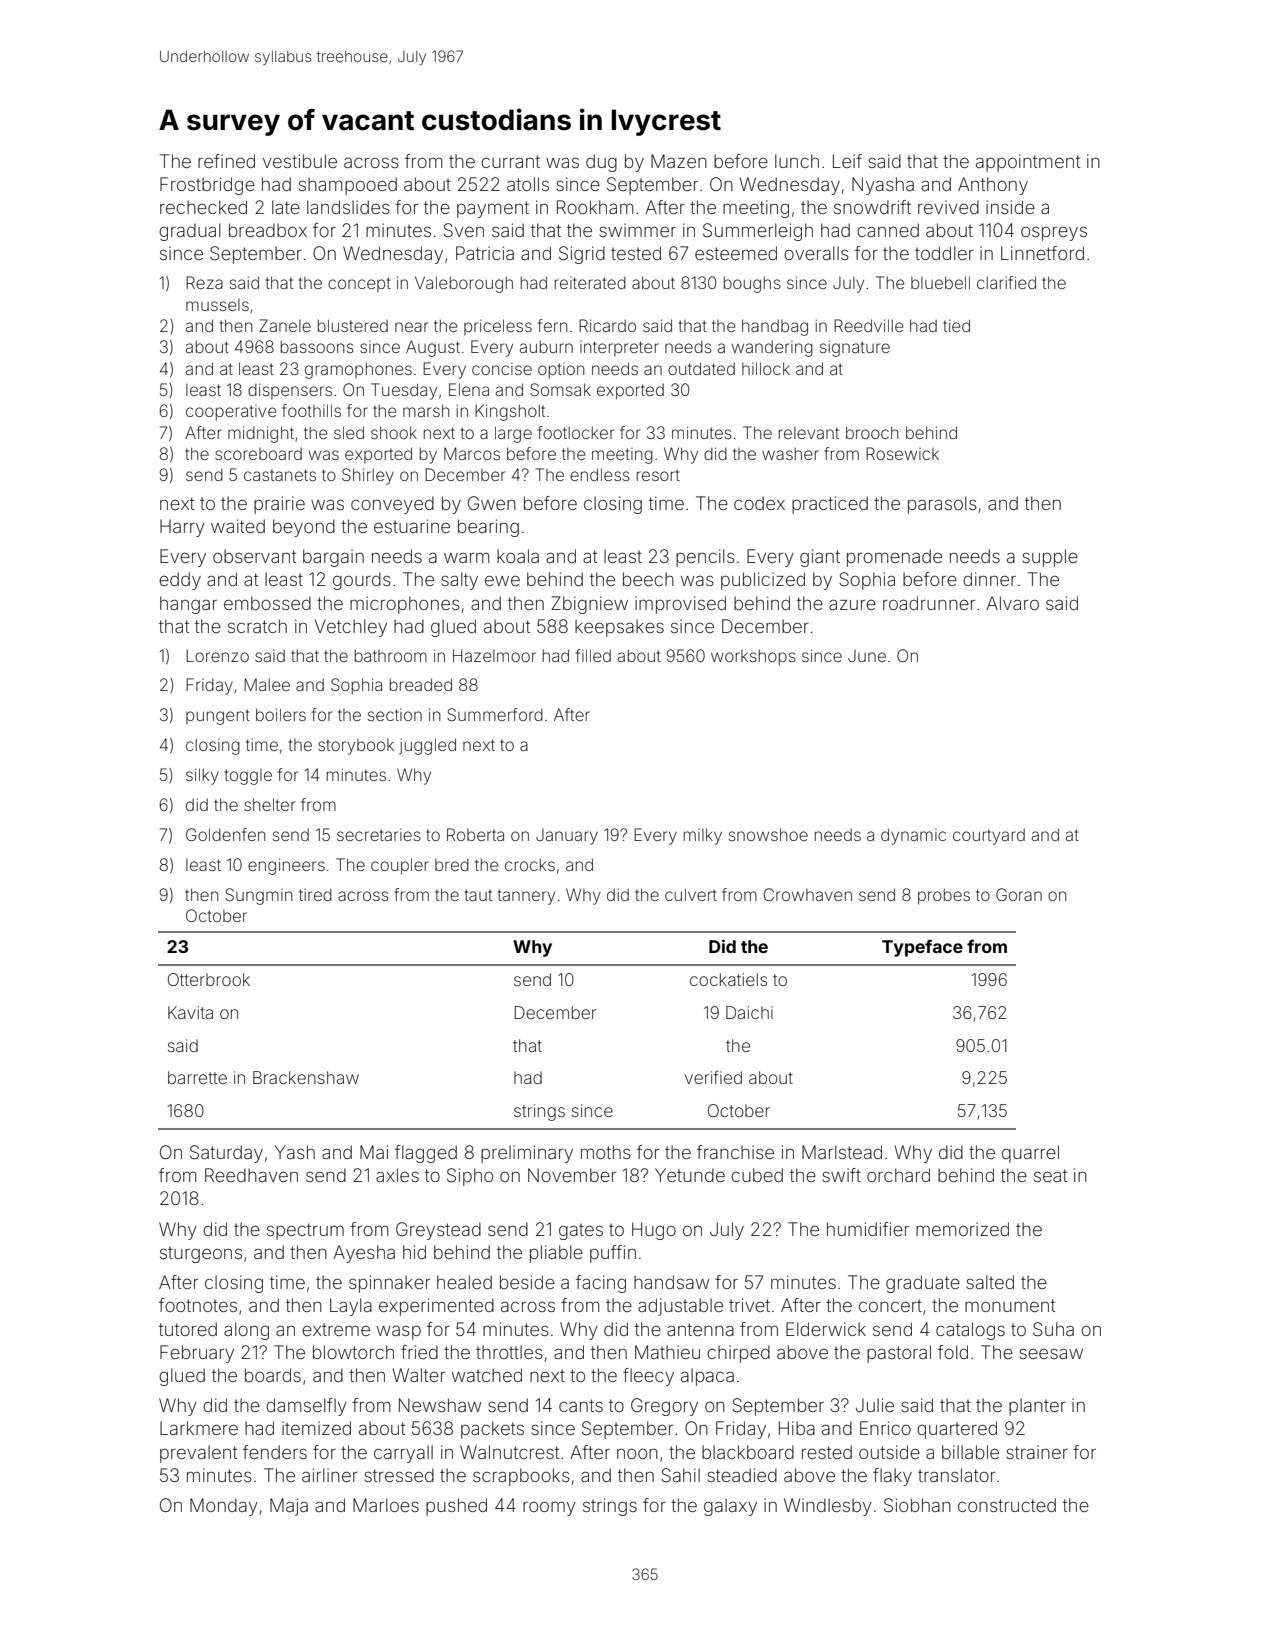  What do you see at coordinates (199, 1428) in the image?
I see `Larkmere` at bounding box center [199, 1428].
